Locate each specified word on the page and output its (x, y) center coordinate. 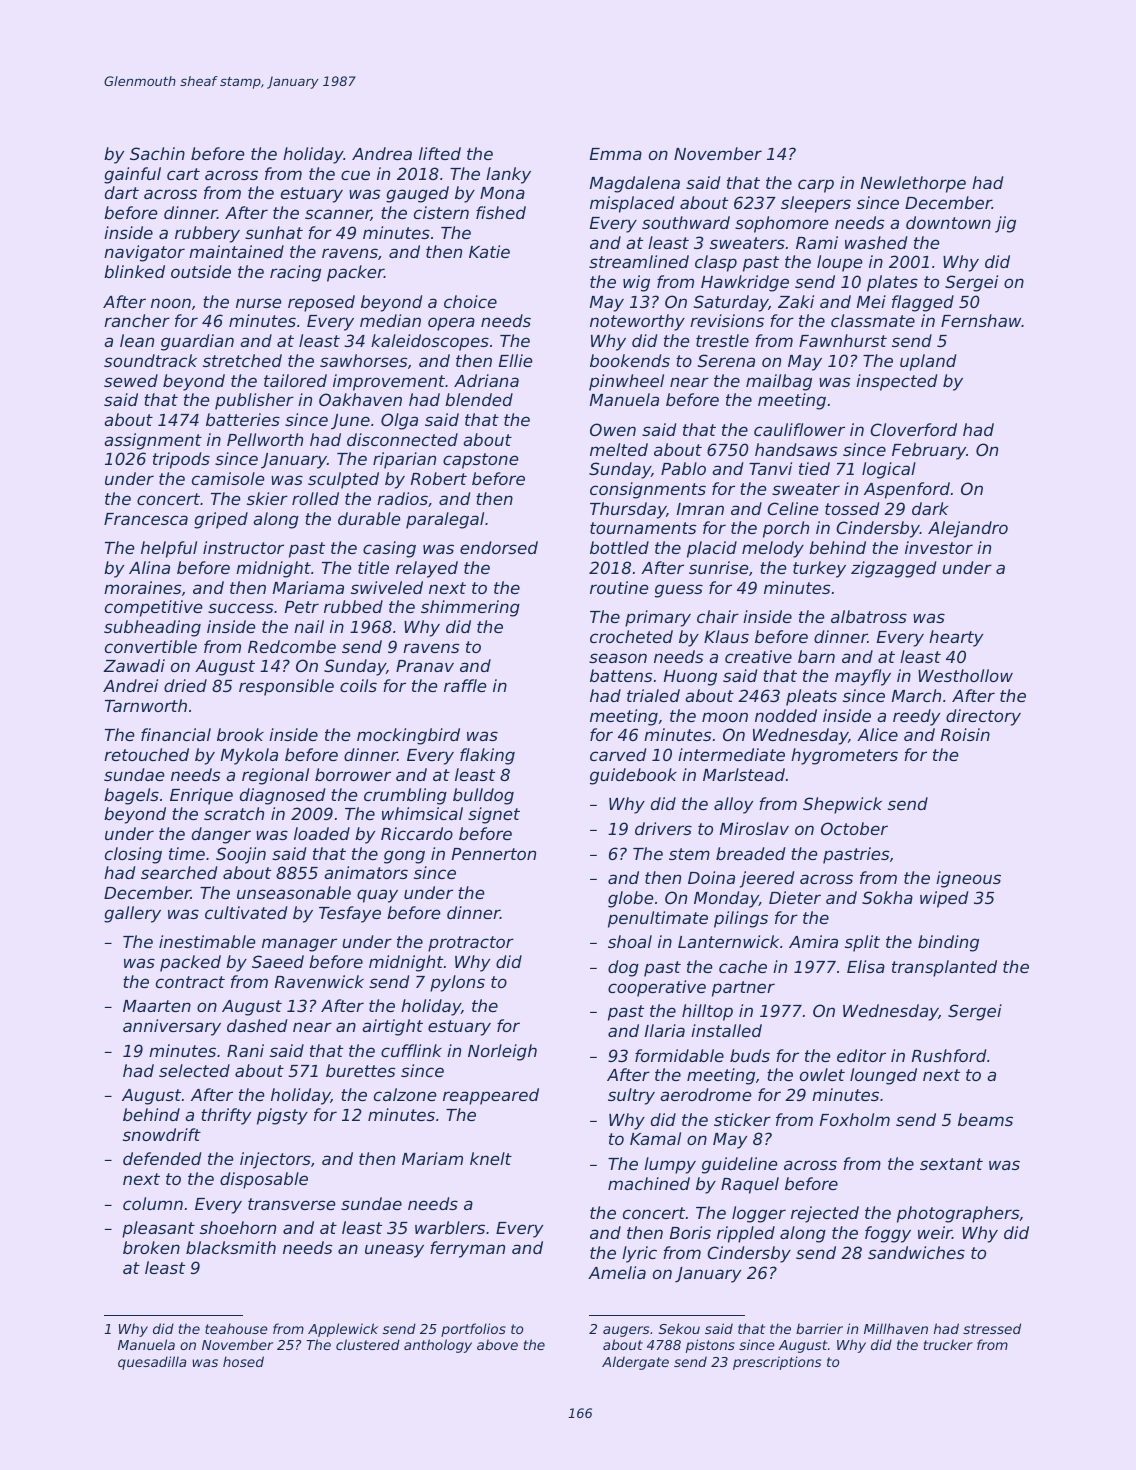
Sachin (157, 153)
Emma (616, 154)
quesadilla (152, 1363)
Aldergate (635, 1363)
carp (816, 186)
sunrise (719, 567)
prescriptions (777, 1363)
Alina (149, 567)
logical (889, 470)
